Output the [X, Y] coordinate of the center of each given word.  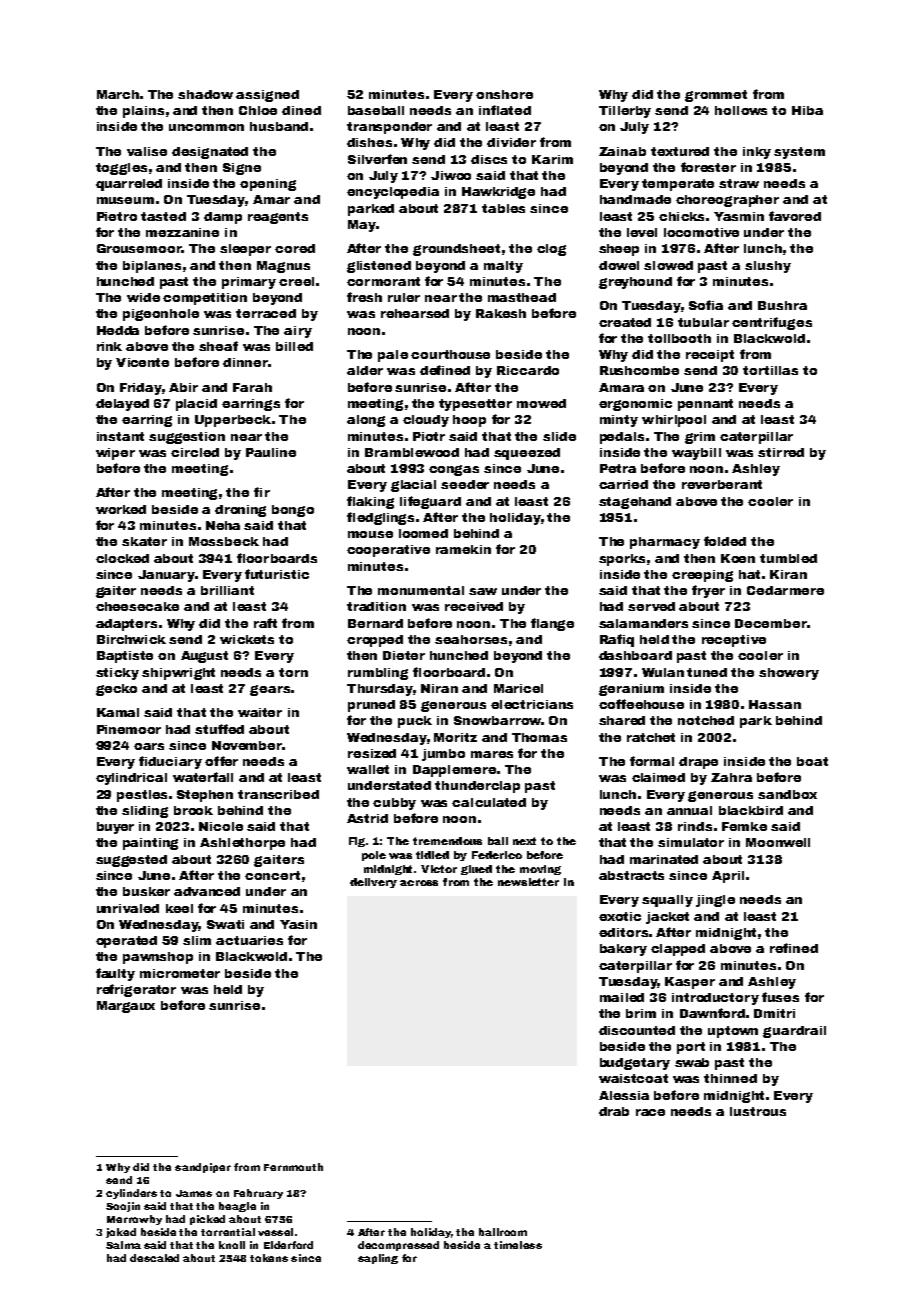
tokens [269, 1258]
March [118, 94]
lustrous [758, 1111]
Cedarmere [785, 590]
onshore [504, 94]
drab [614, 1111]
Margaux [126, 1007]
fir [262, 492]
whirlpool [674, 421]
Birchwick [131, 639]
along [366, 421]
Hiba [807, 110]
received [474, 606]
